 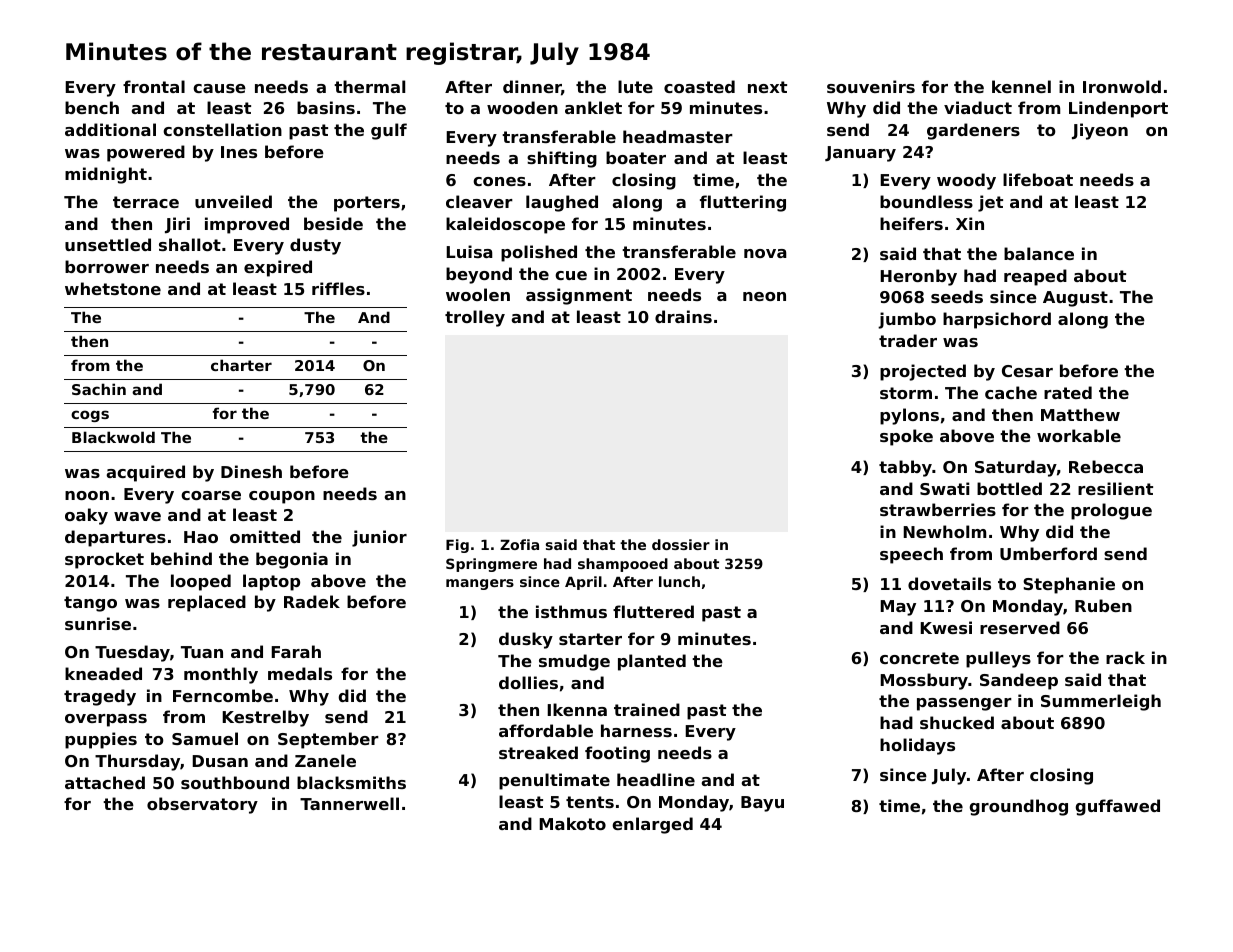 I want to click on groundhog, so click(x=1019, y=807).
